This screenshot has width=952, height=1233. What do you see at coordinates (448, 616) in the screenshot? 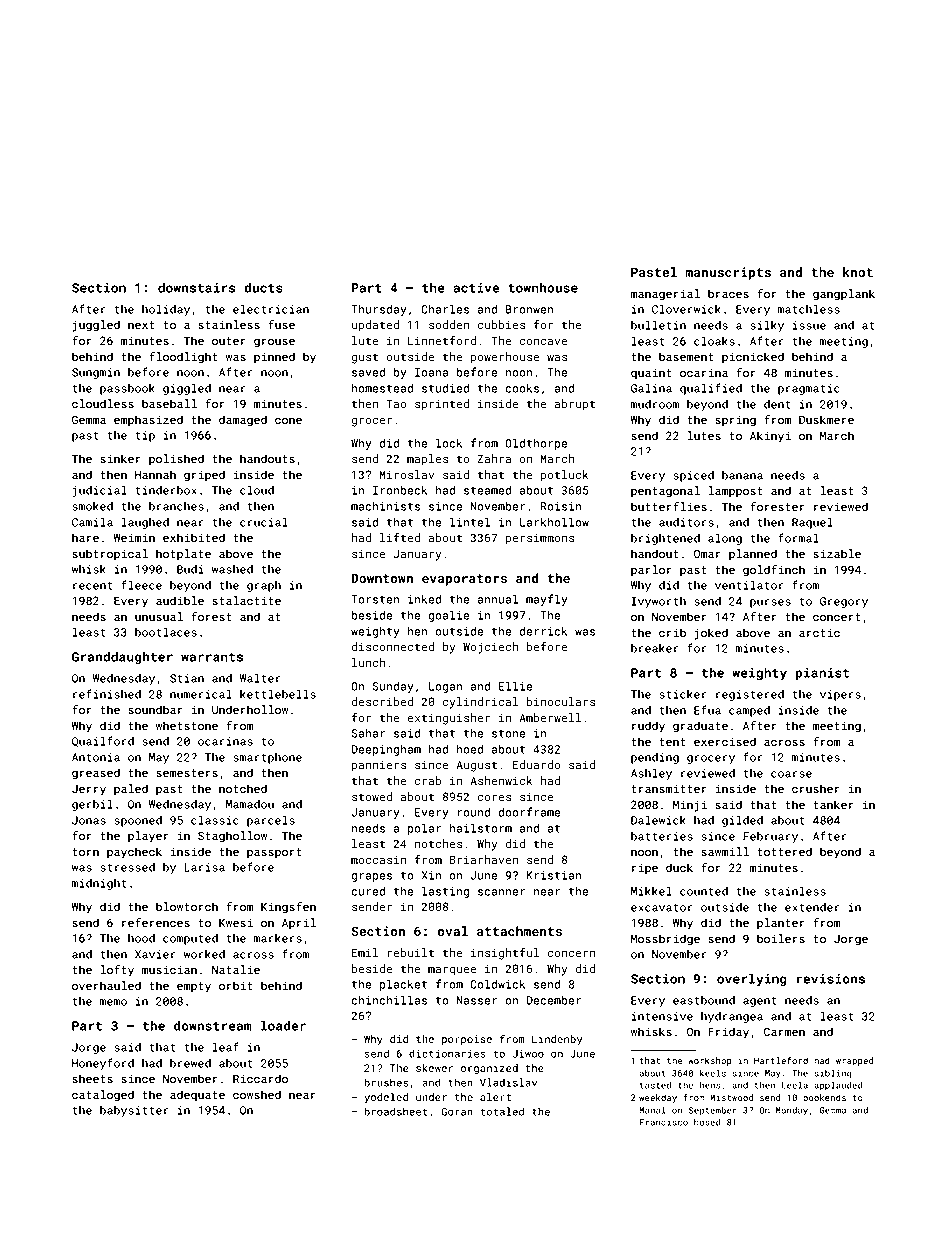
I see `goalie` at bounding box center [448, 616].
